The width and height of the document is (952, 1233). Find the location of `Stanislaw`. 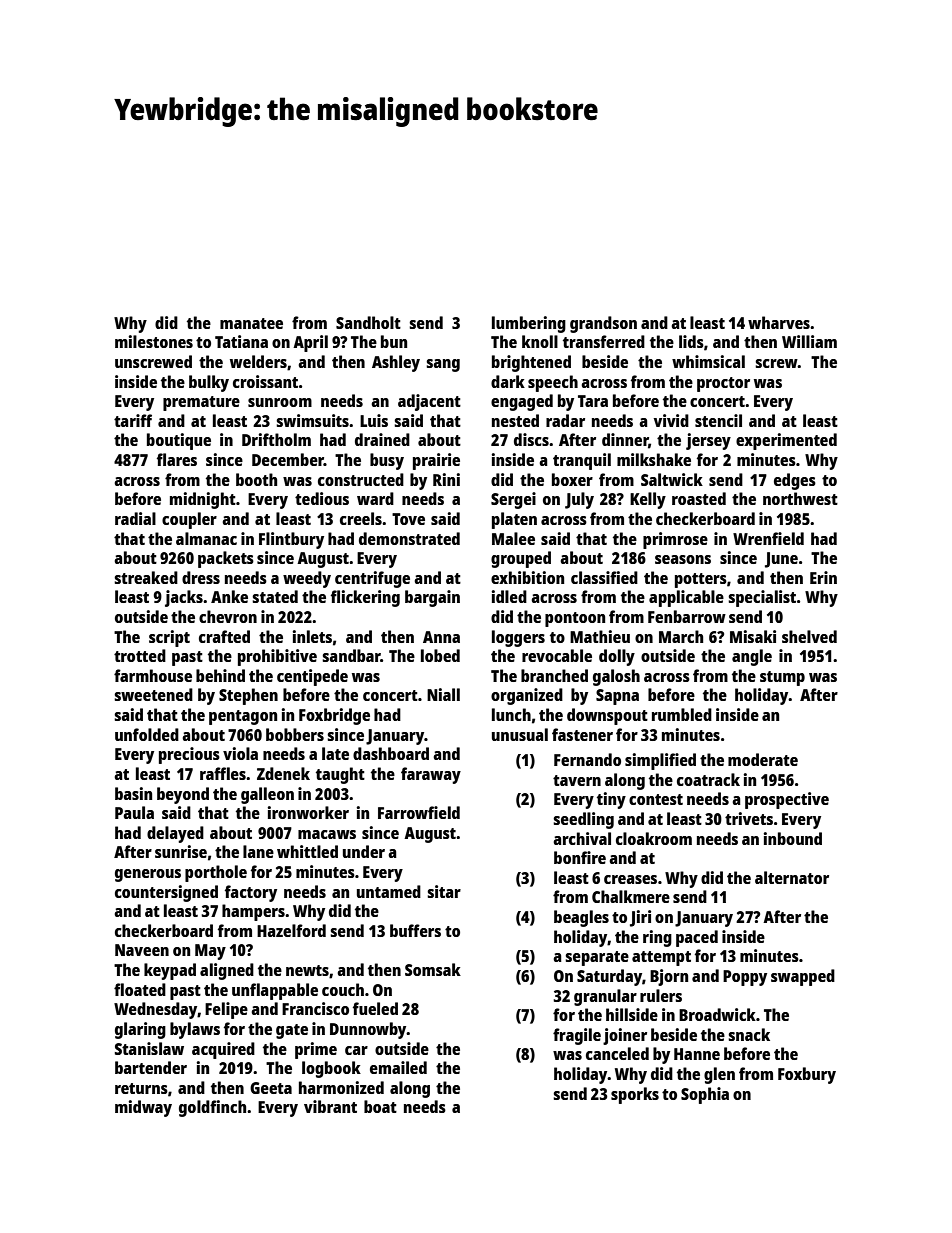

Stanislaw is located at coordinates (149, 1048).
